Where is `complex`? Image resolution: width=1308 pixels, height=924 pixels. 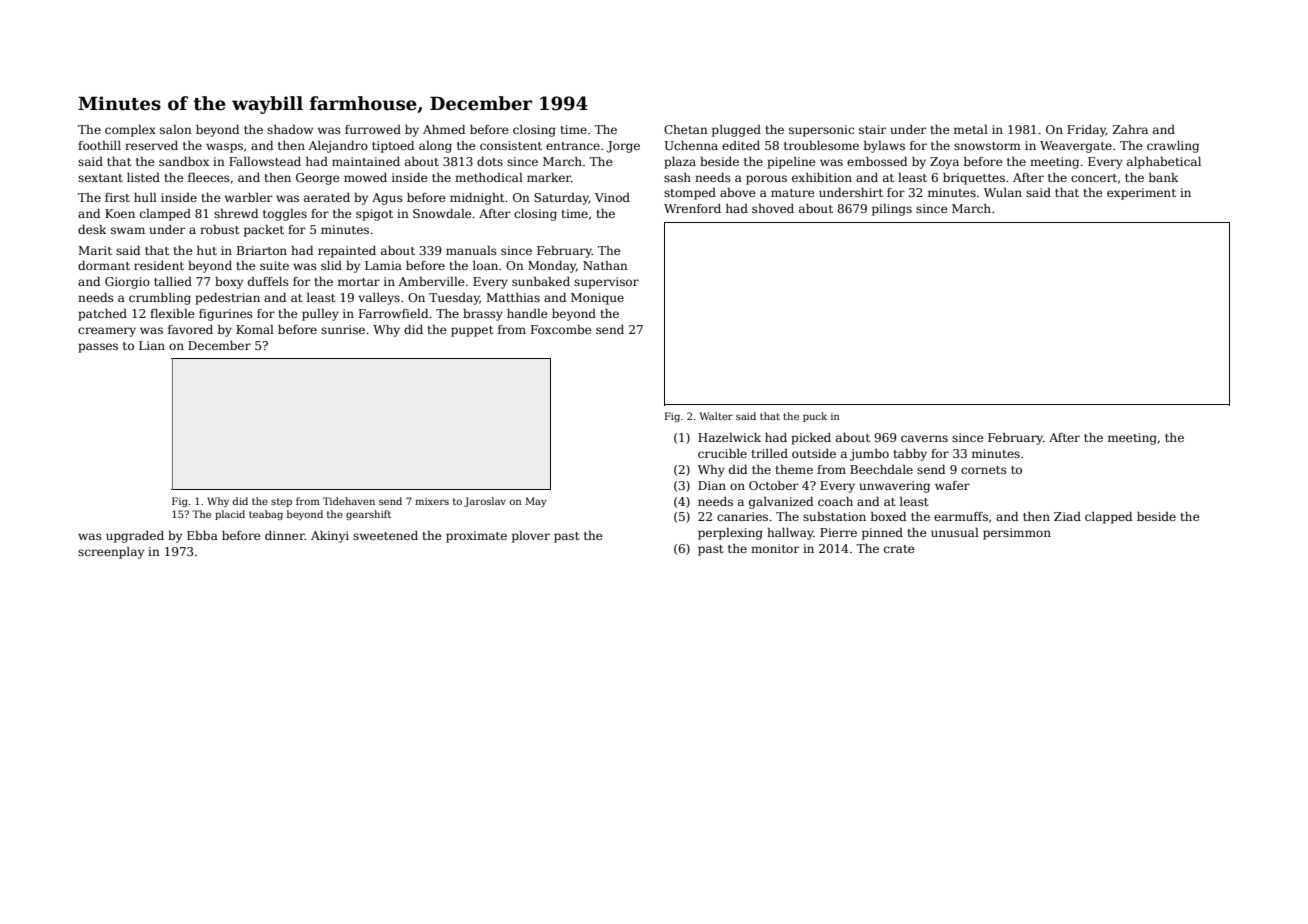
complex is located at coordinates (130, 131).
